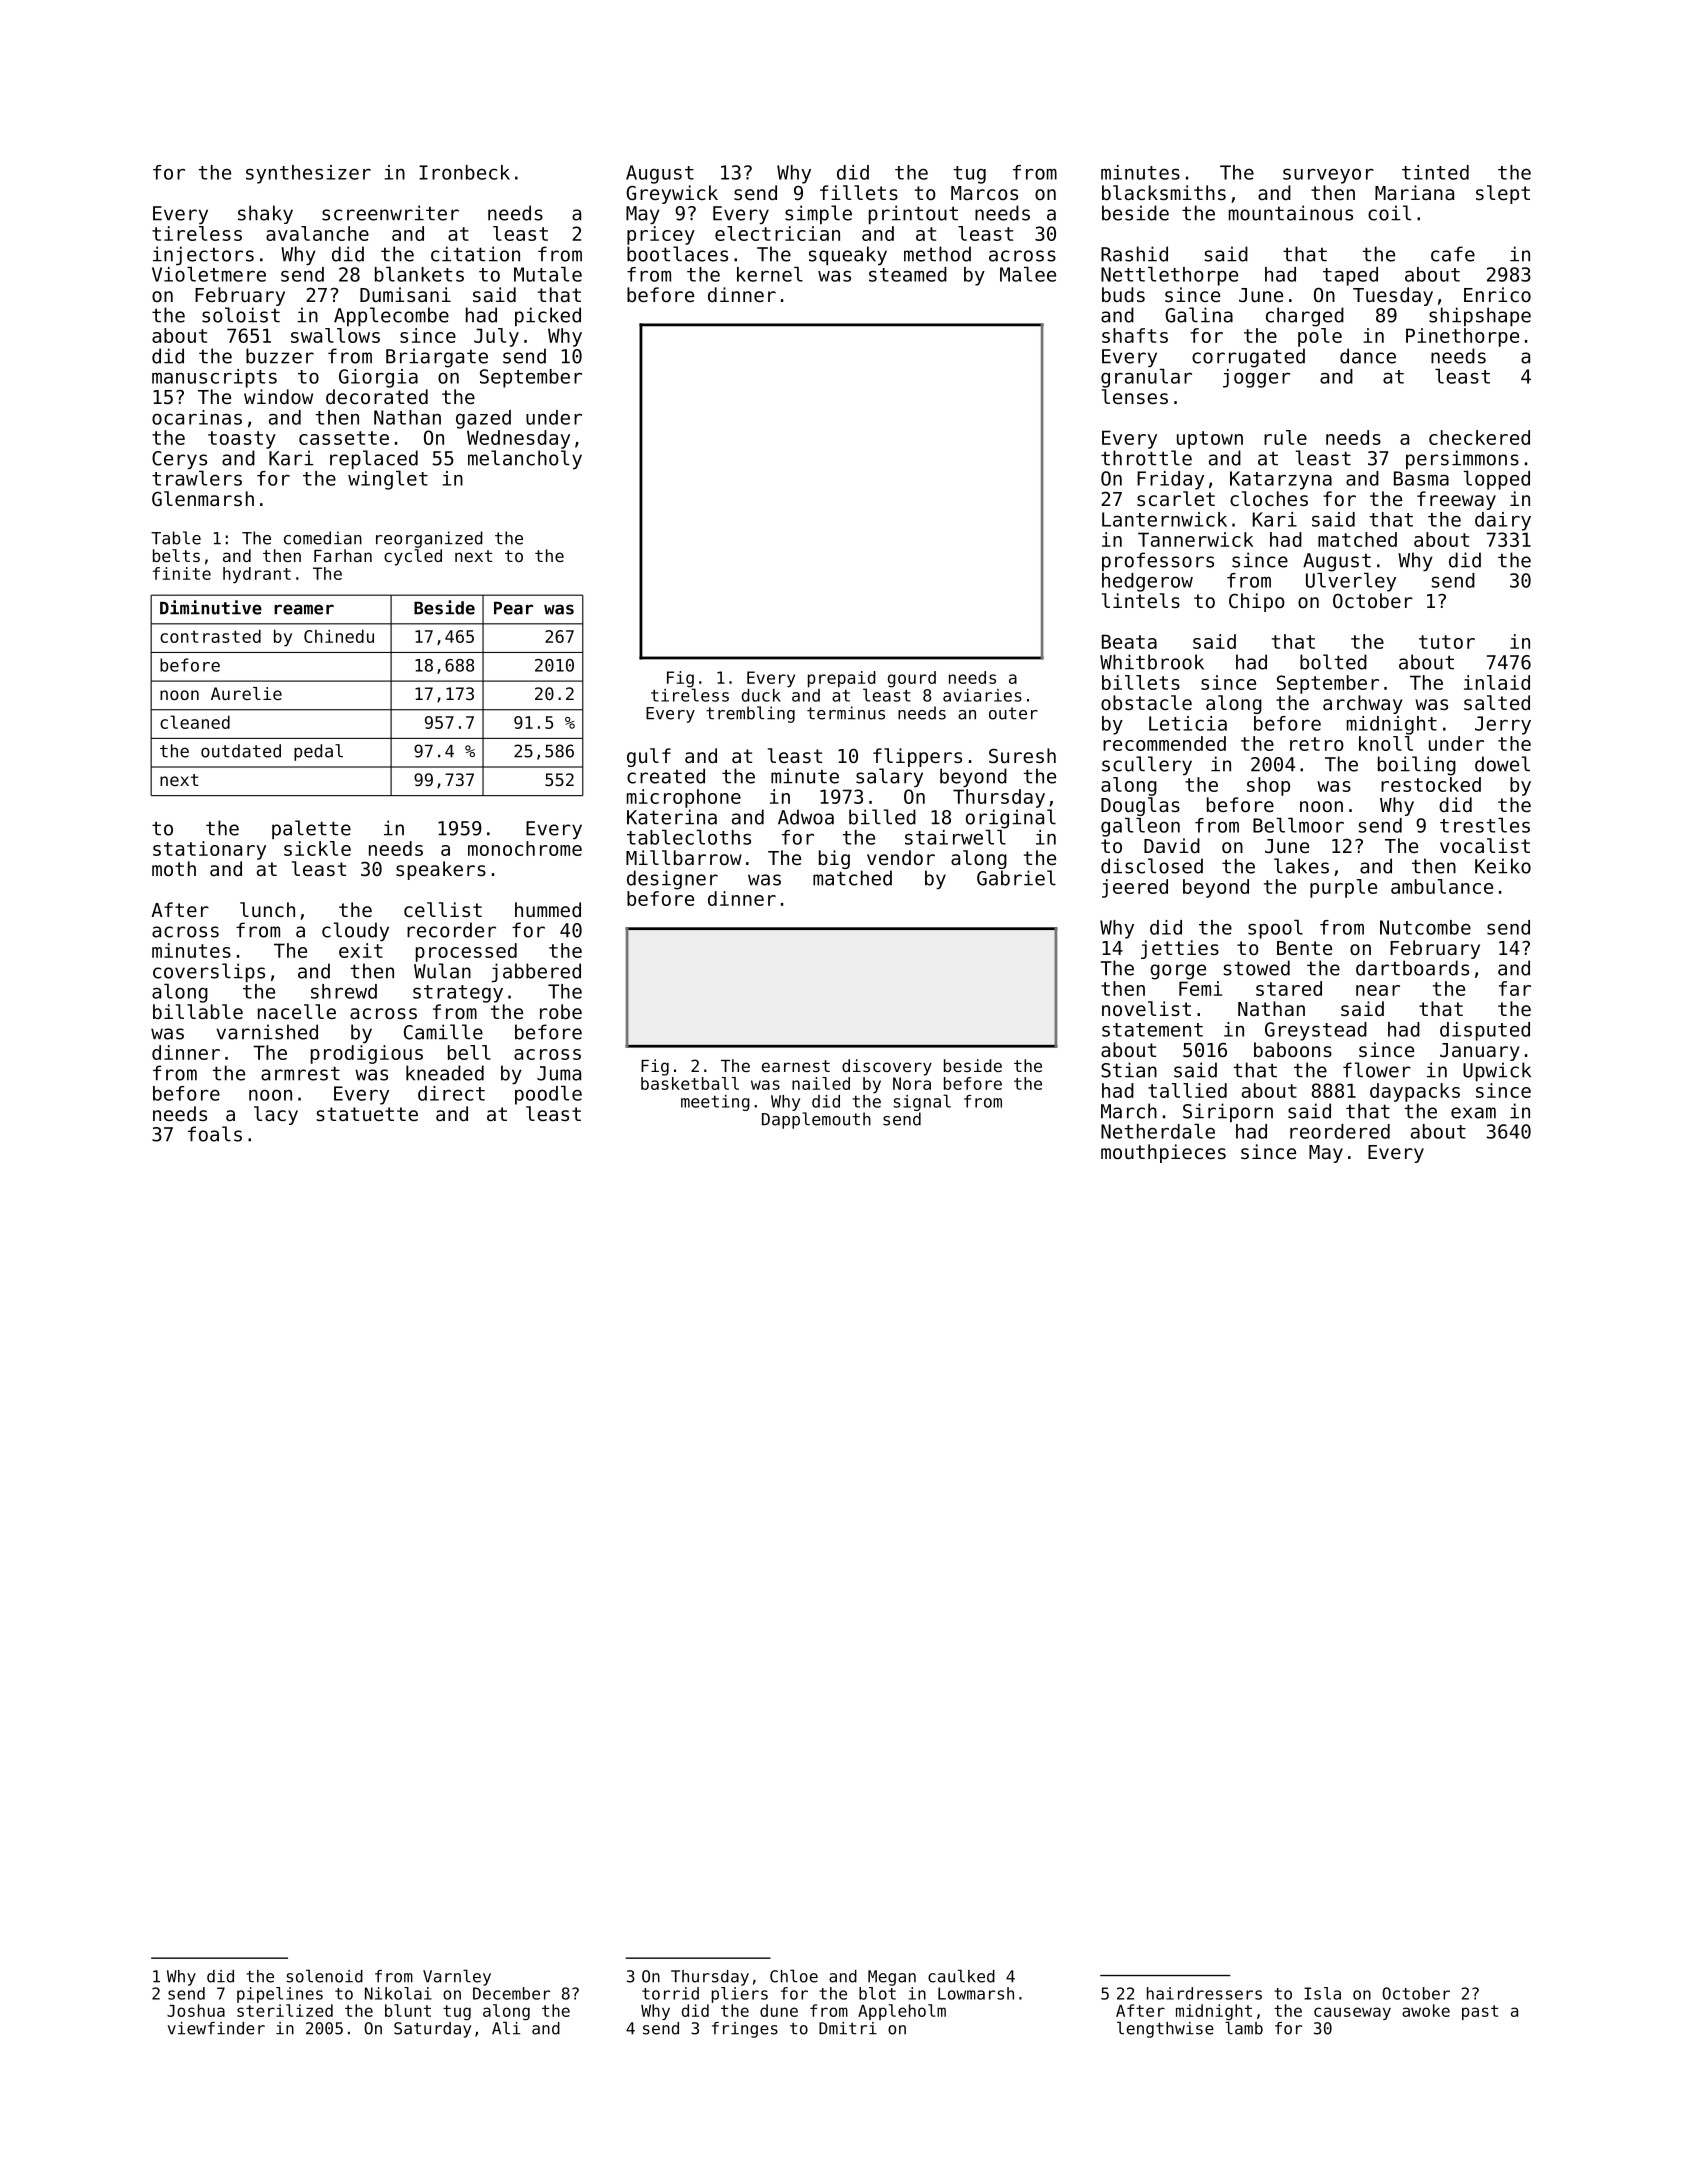 The height and width of the page is (2178, 1683). What do you see at coordinates (525, 848) in the page?
I see `monochrome` at bounding box center [525, 848].
